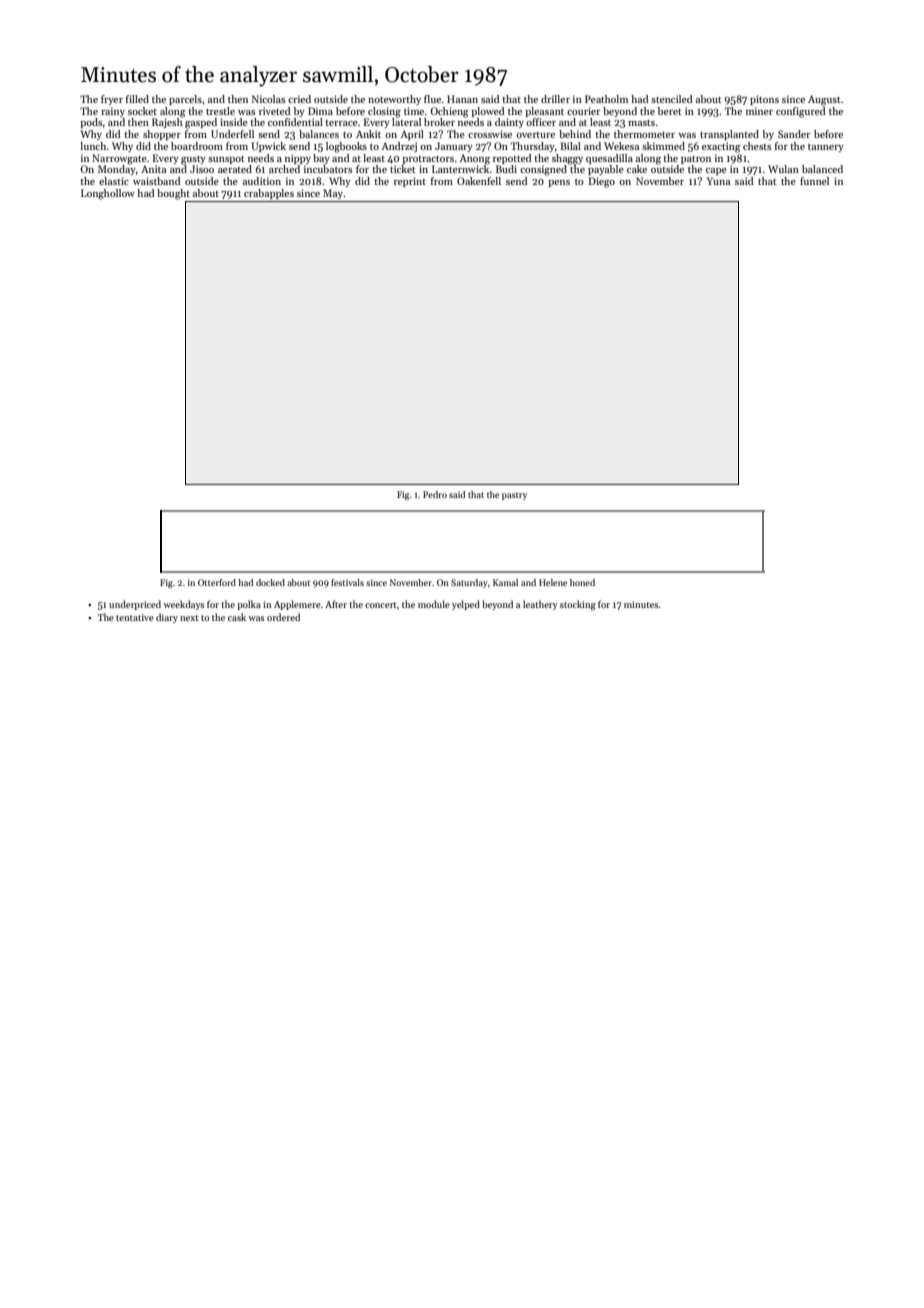  I want to click on honed, so click(582, 582).
